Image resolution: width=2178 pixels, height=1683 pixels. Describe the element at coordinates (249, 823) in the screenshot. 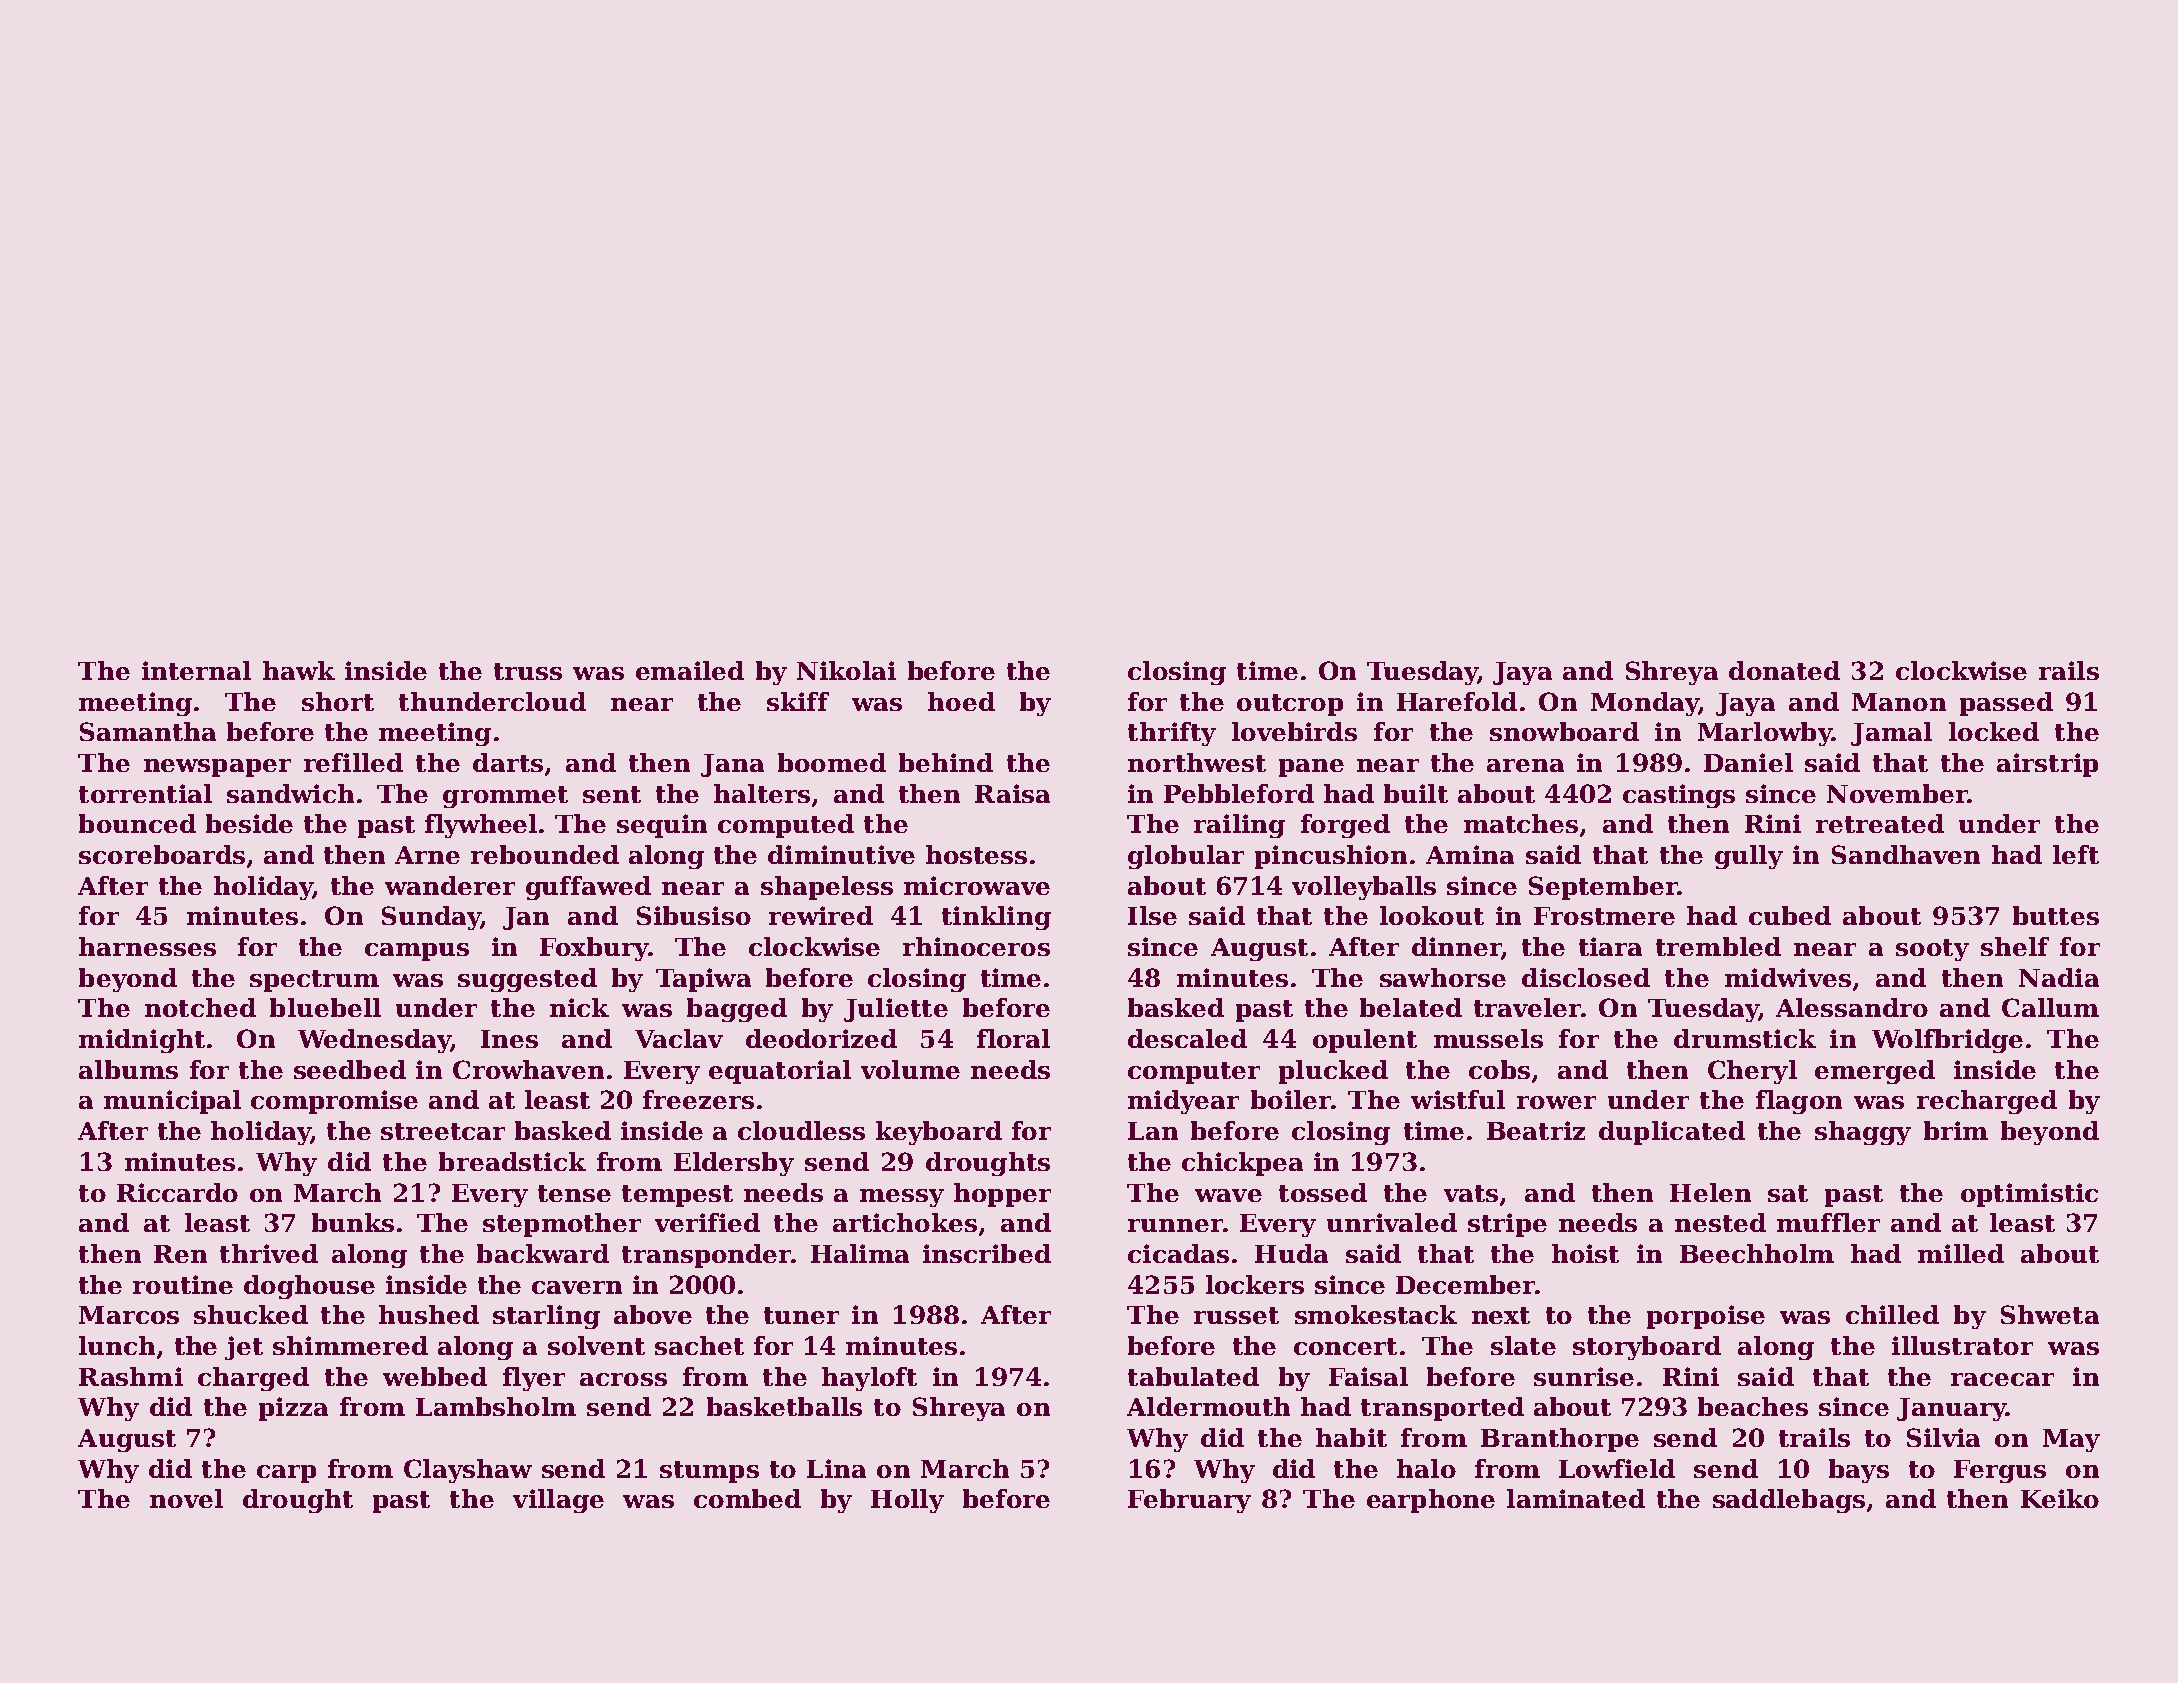

I see `beside` at that location.
